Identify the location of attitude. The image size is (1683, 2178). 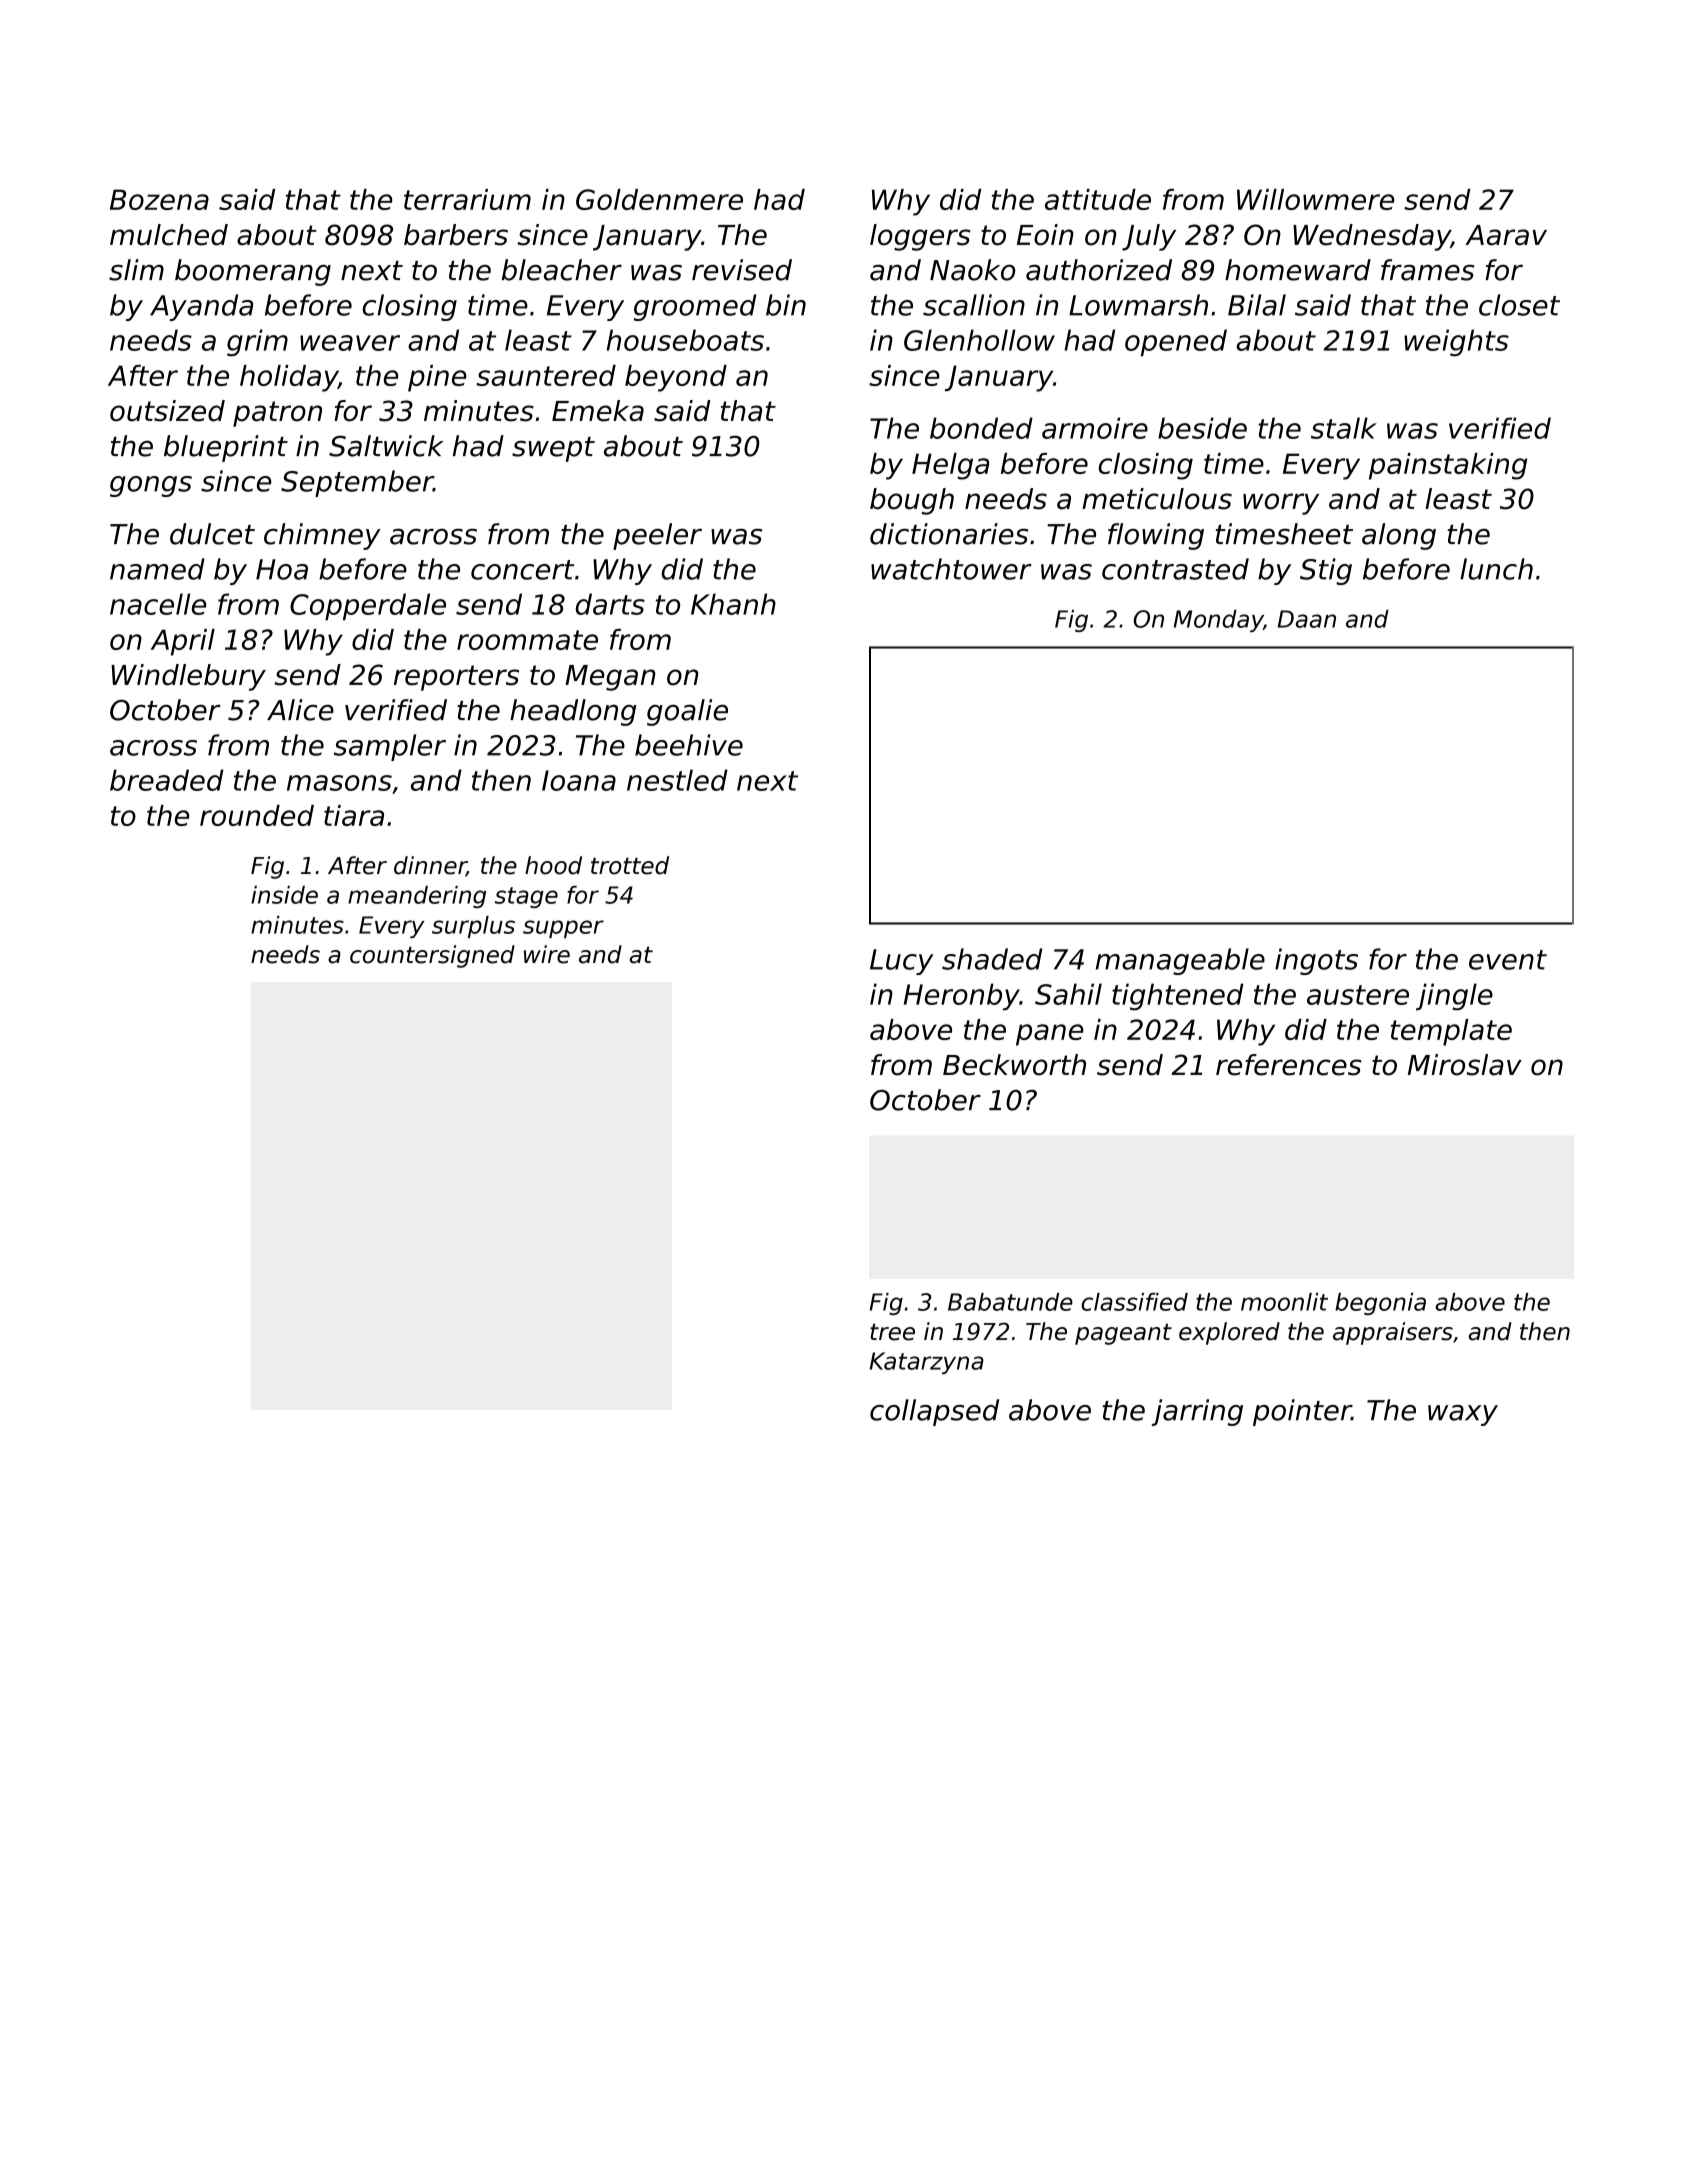
(1098, 199).
